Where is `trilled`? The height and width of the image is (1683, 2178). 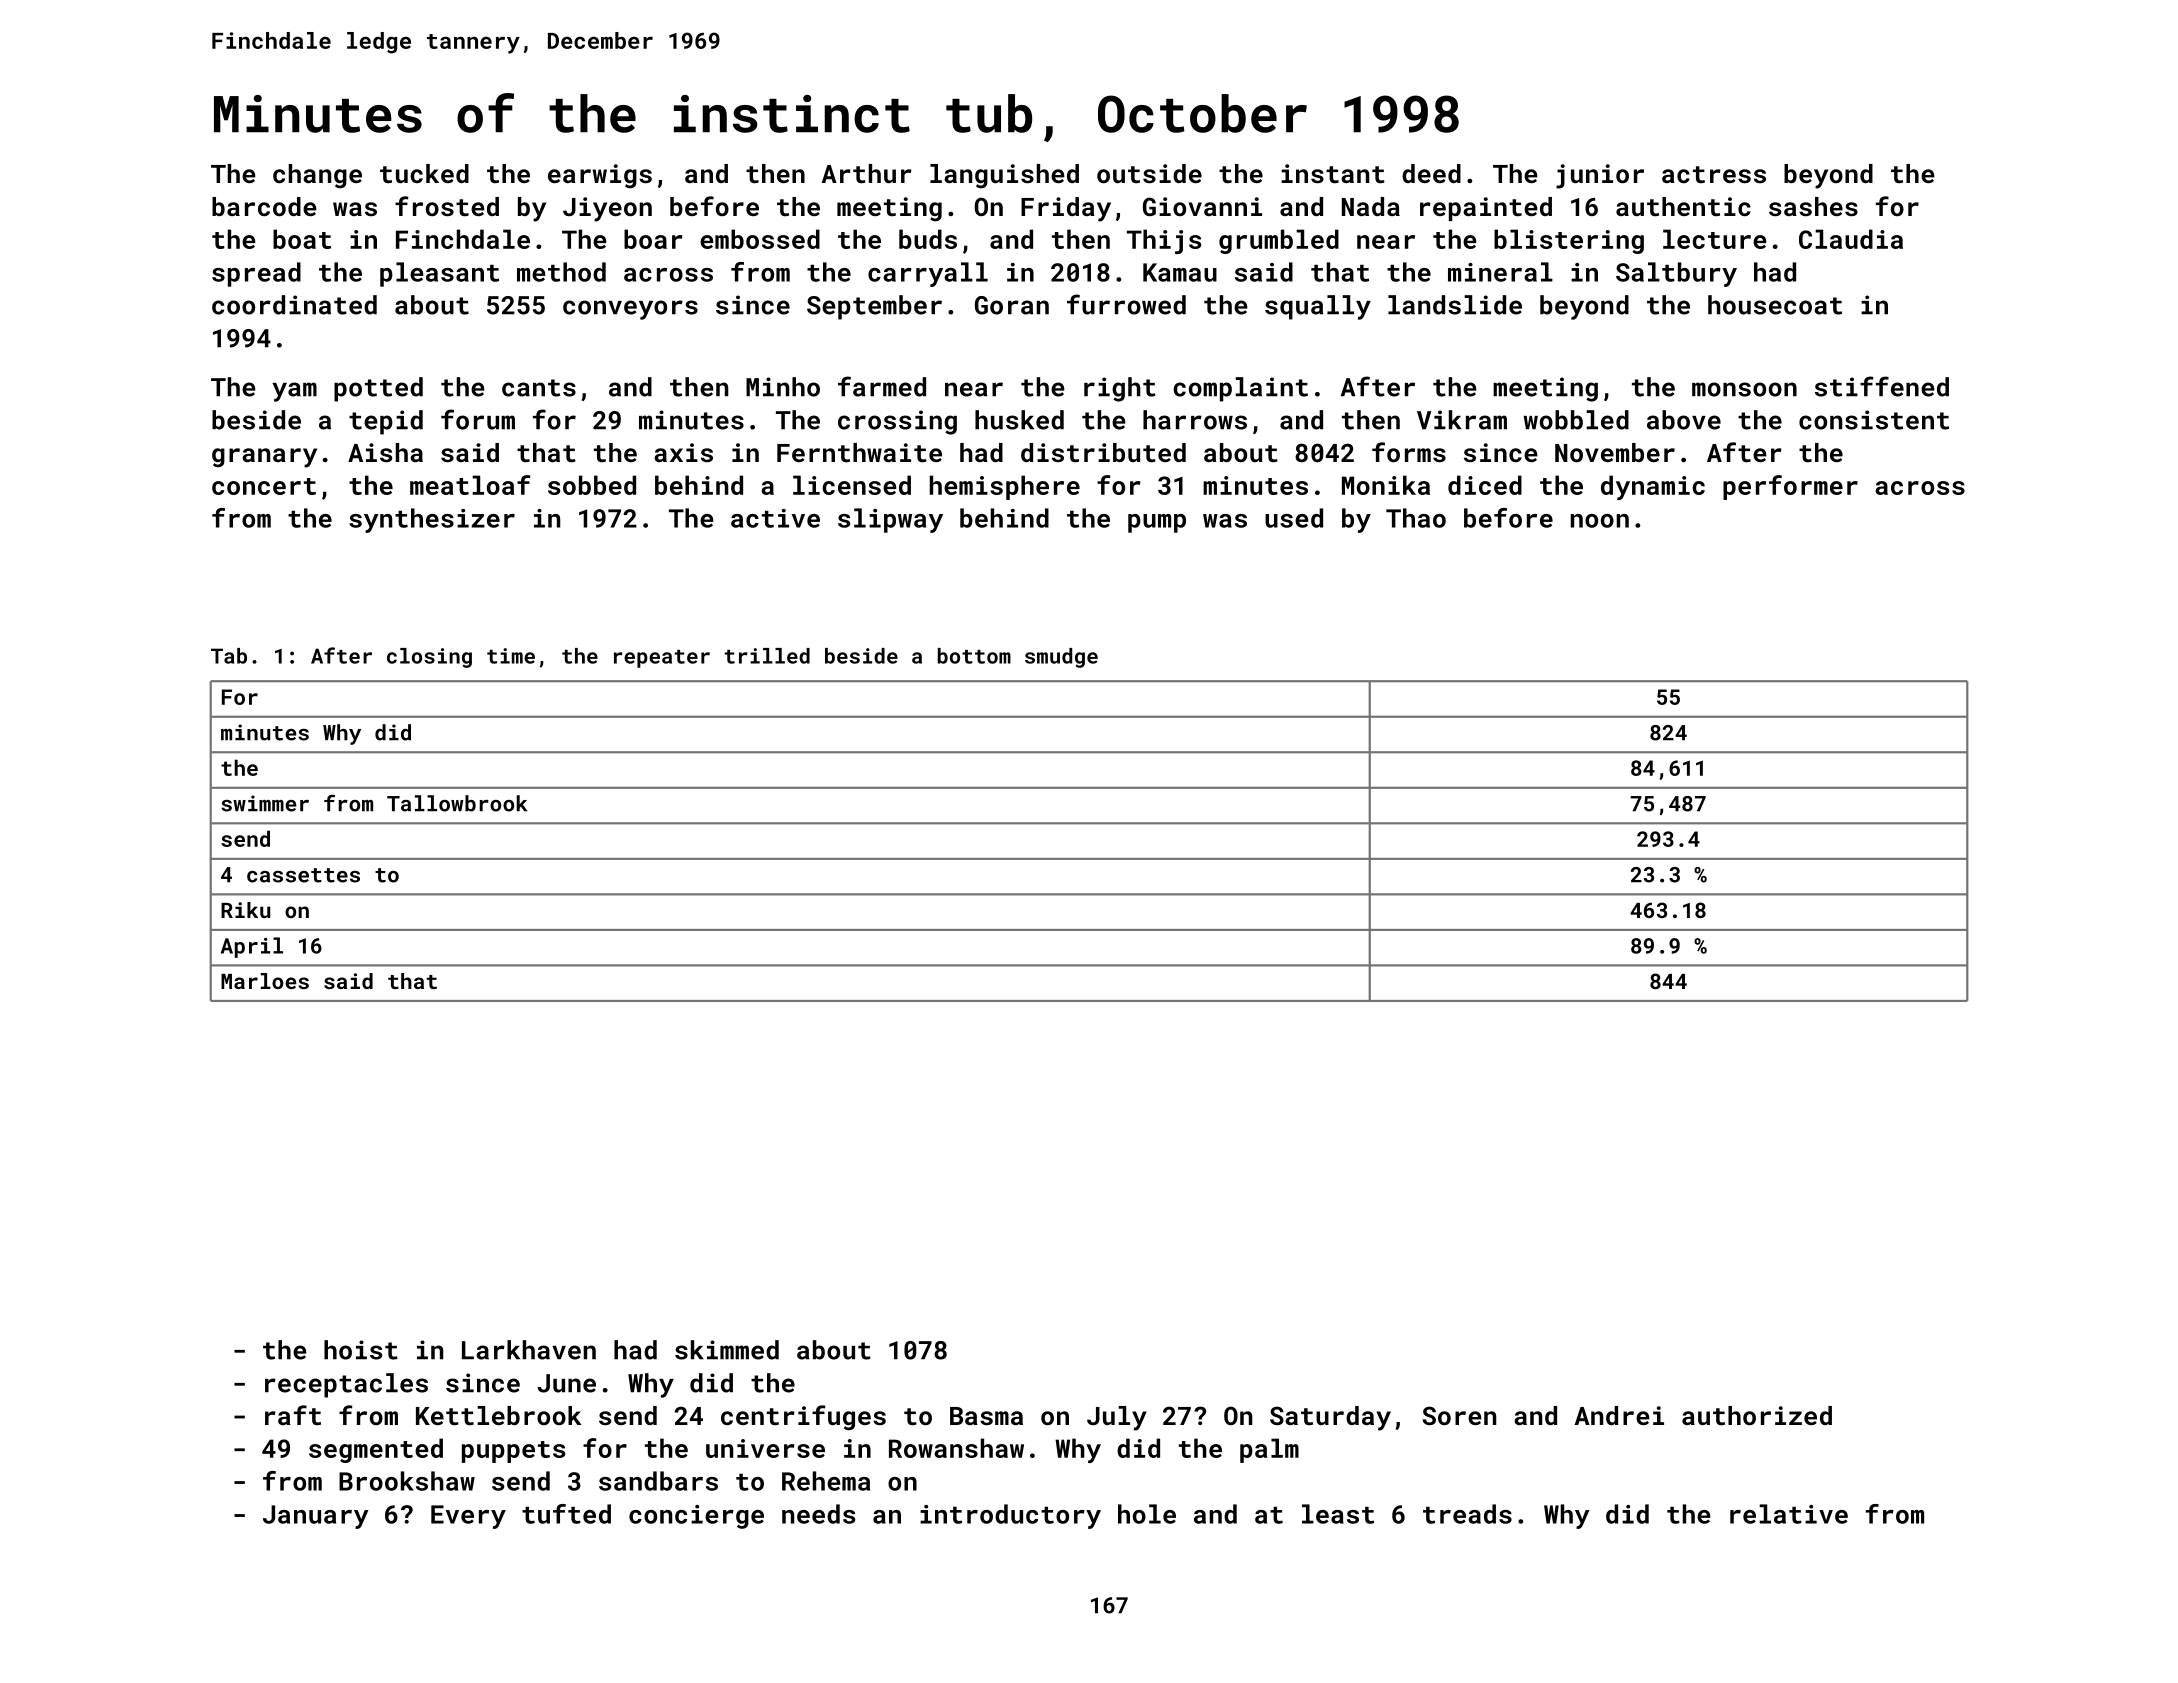
trilled is located at coordinates (767, 656).
